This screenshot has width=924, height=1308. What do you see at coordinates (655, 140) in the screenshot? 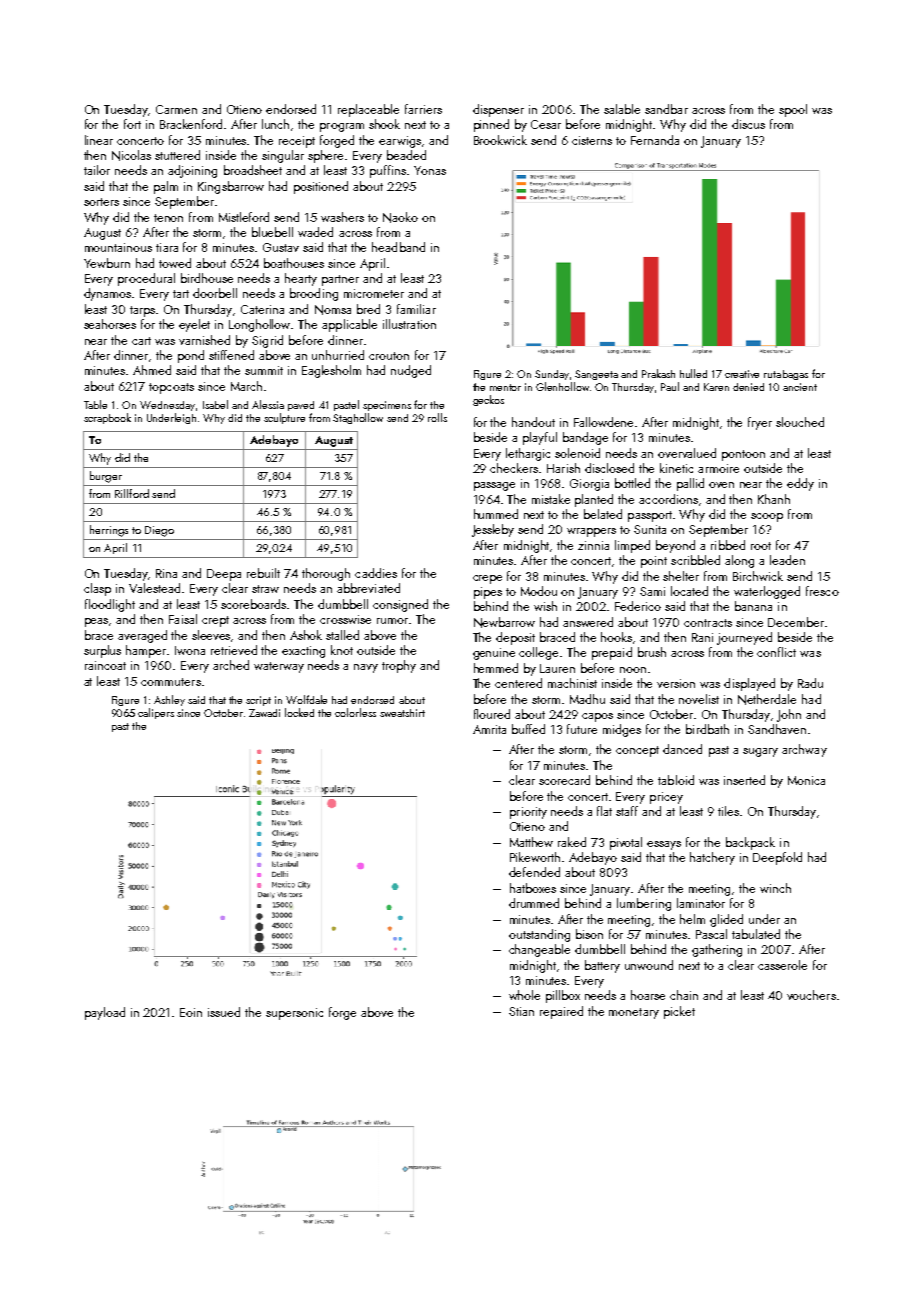
I see `Fernanda` at bounding box center [655, 140].
